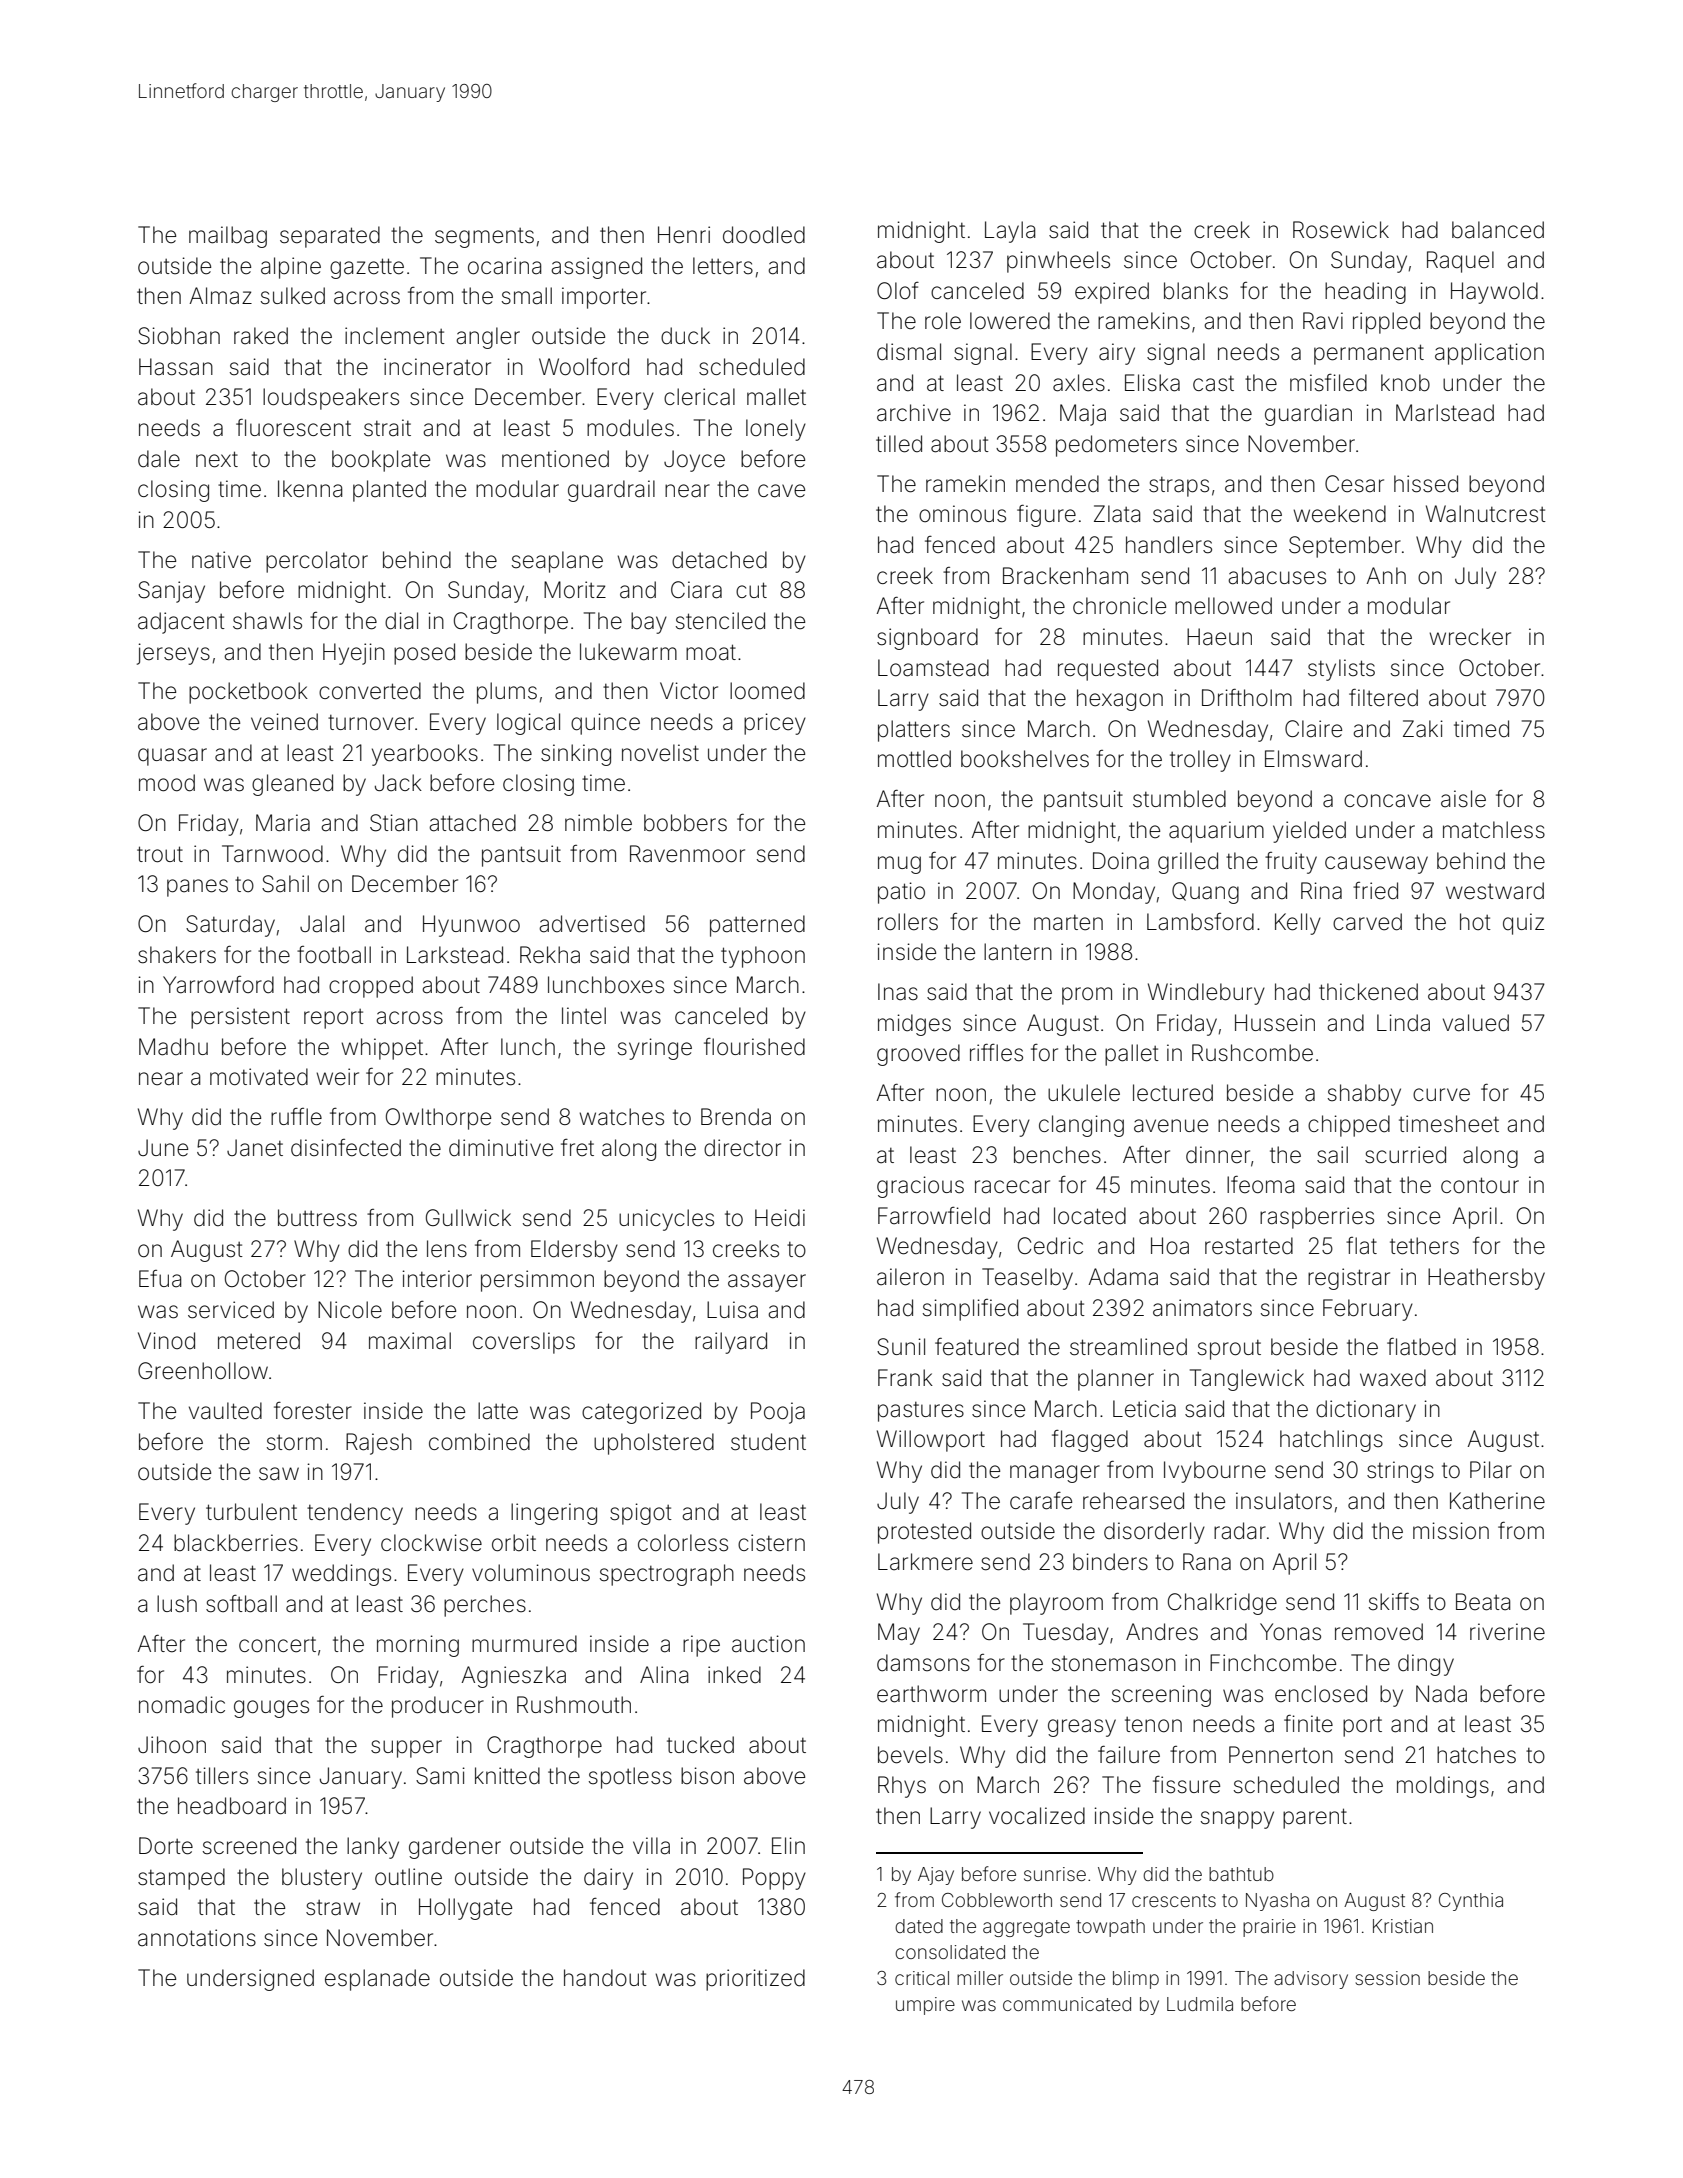 The width and height of the image is (1683, 2178). I want to click on mailbag, so click(228, 237).
